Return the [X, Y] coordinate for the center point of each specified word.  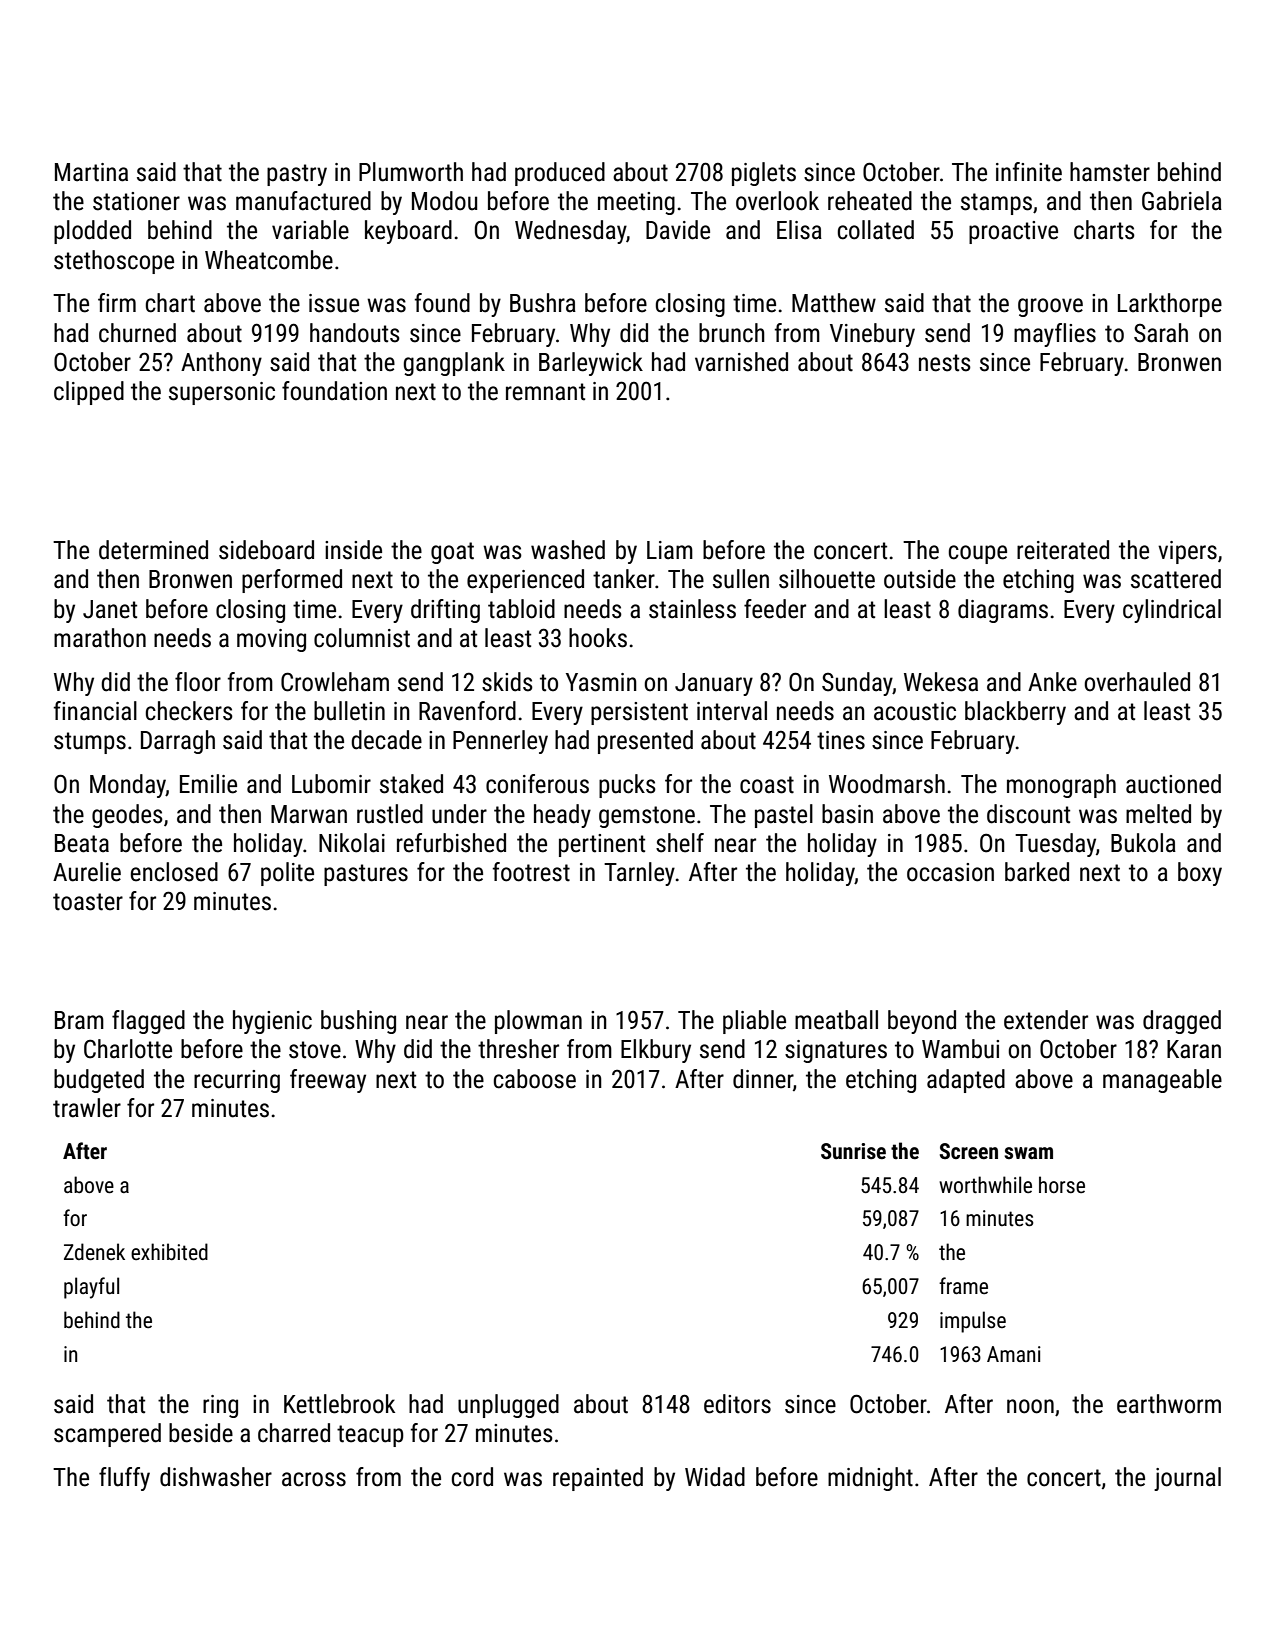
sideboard [266, 550]
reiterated [1063, 550]
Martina [91, 172]
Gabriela [1182, 201]
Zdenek [94, 1252]
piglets [764, 174]
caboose [535, 1079]
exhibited [169, 1252]
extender [1046, 1020]
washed [568, 550]
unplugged [508, 1406]
